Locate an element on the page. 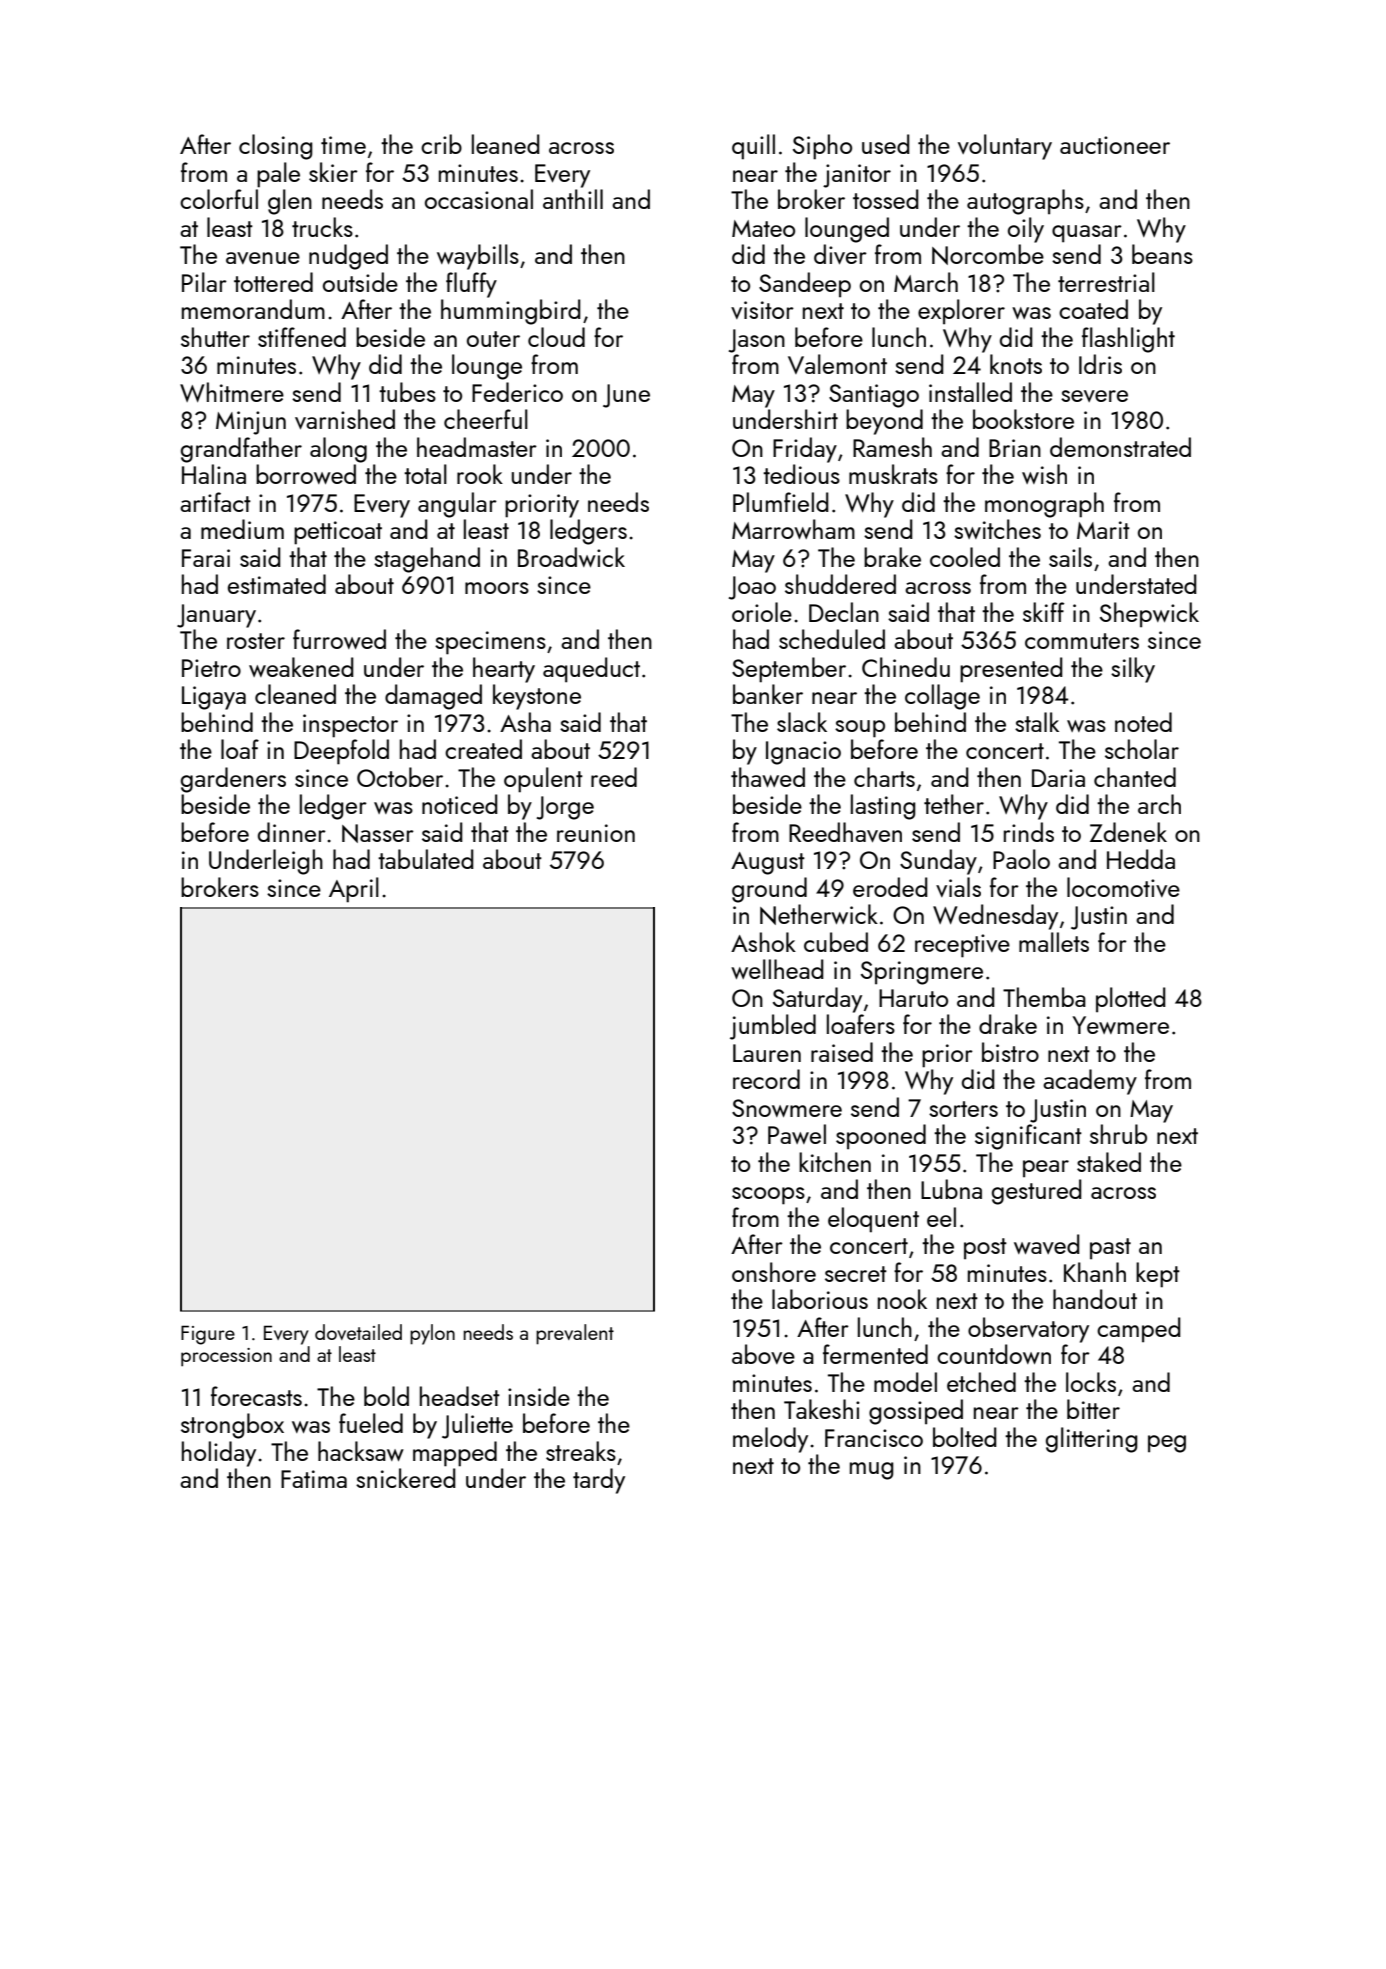 Image resolution: width=1386 pixels, height=1969 pixels. dovetailed is located at coordinates (358, 1332).
